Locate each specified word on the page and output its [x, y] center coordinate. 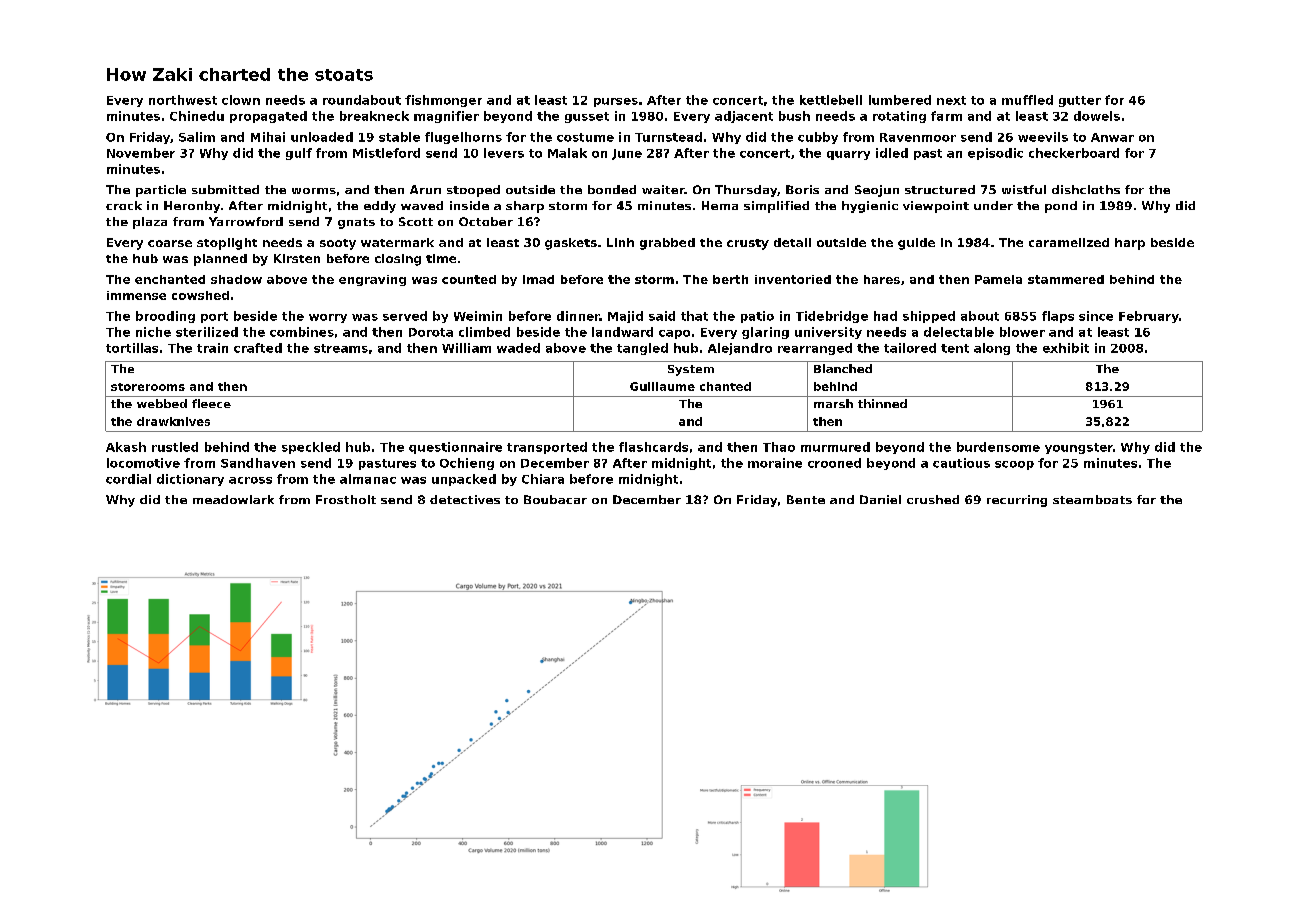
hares [882, 279]
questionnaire [455, 448]
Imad [538, 279]
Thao [779, 447]
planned [220, 260]
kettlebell [831, 100]
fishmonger [443, 101]
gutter [1080, 101]
